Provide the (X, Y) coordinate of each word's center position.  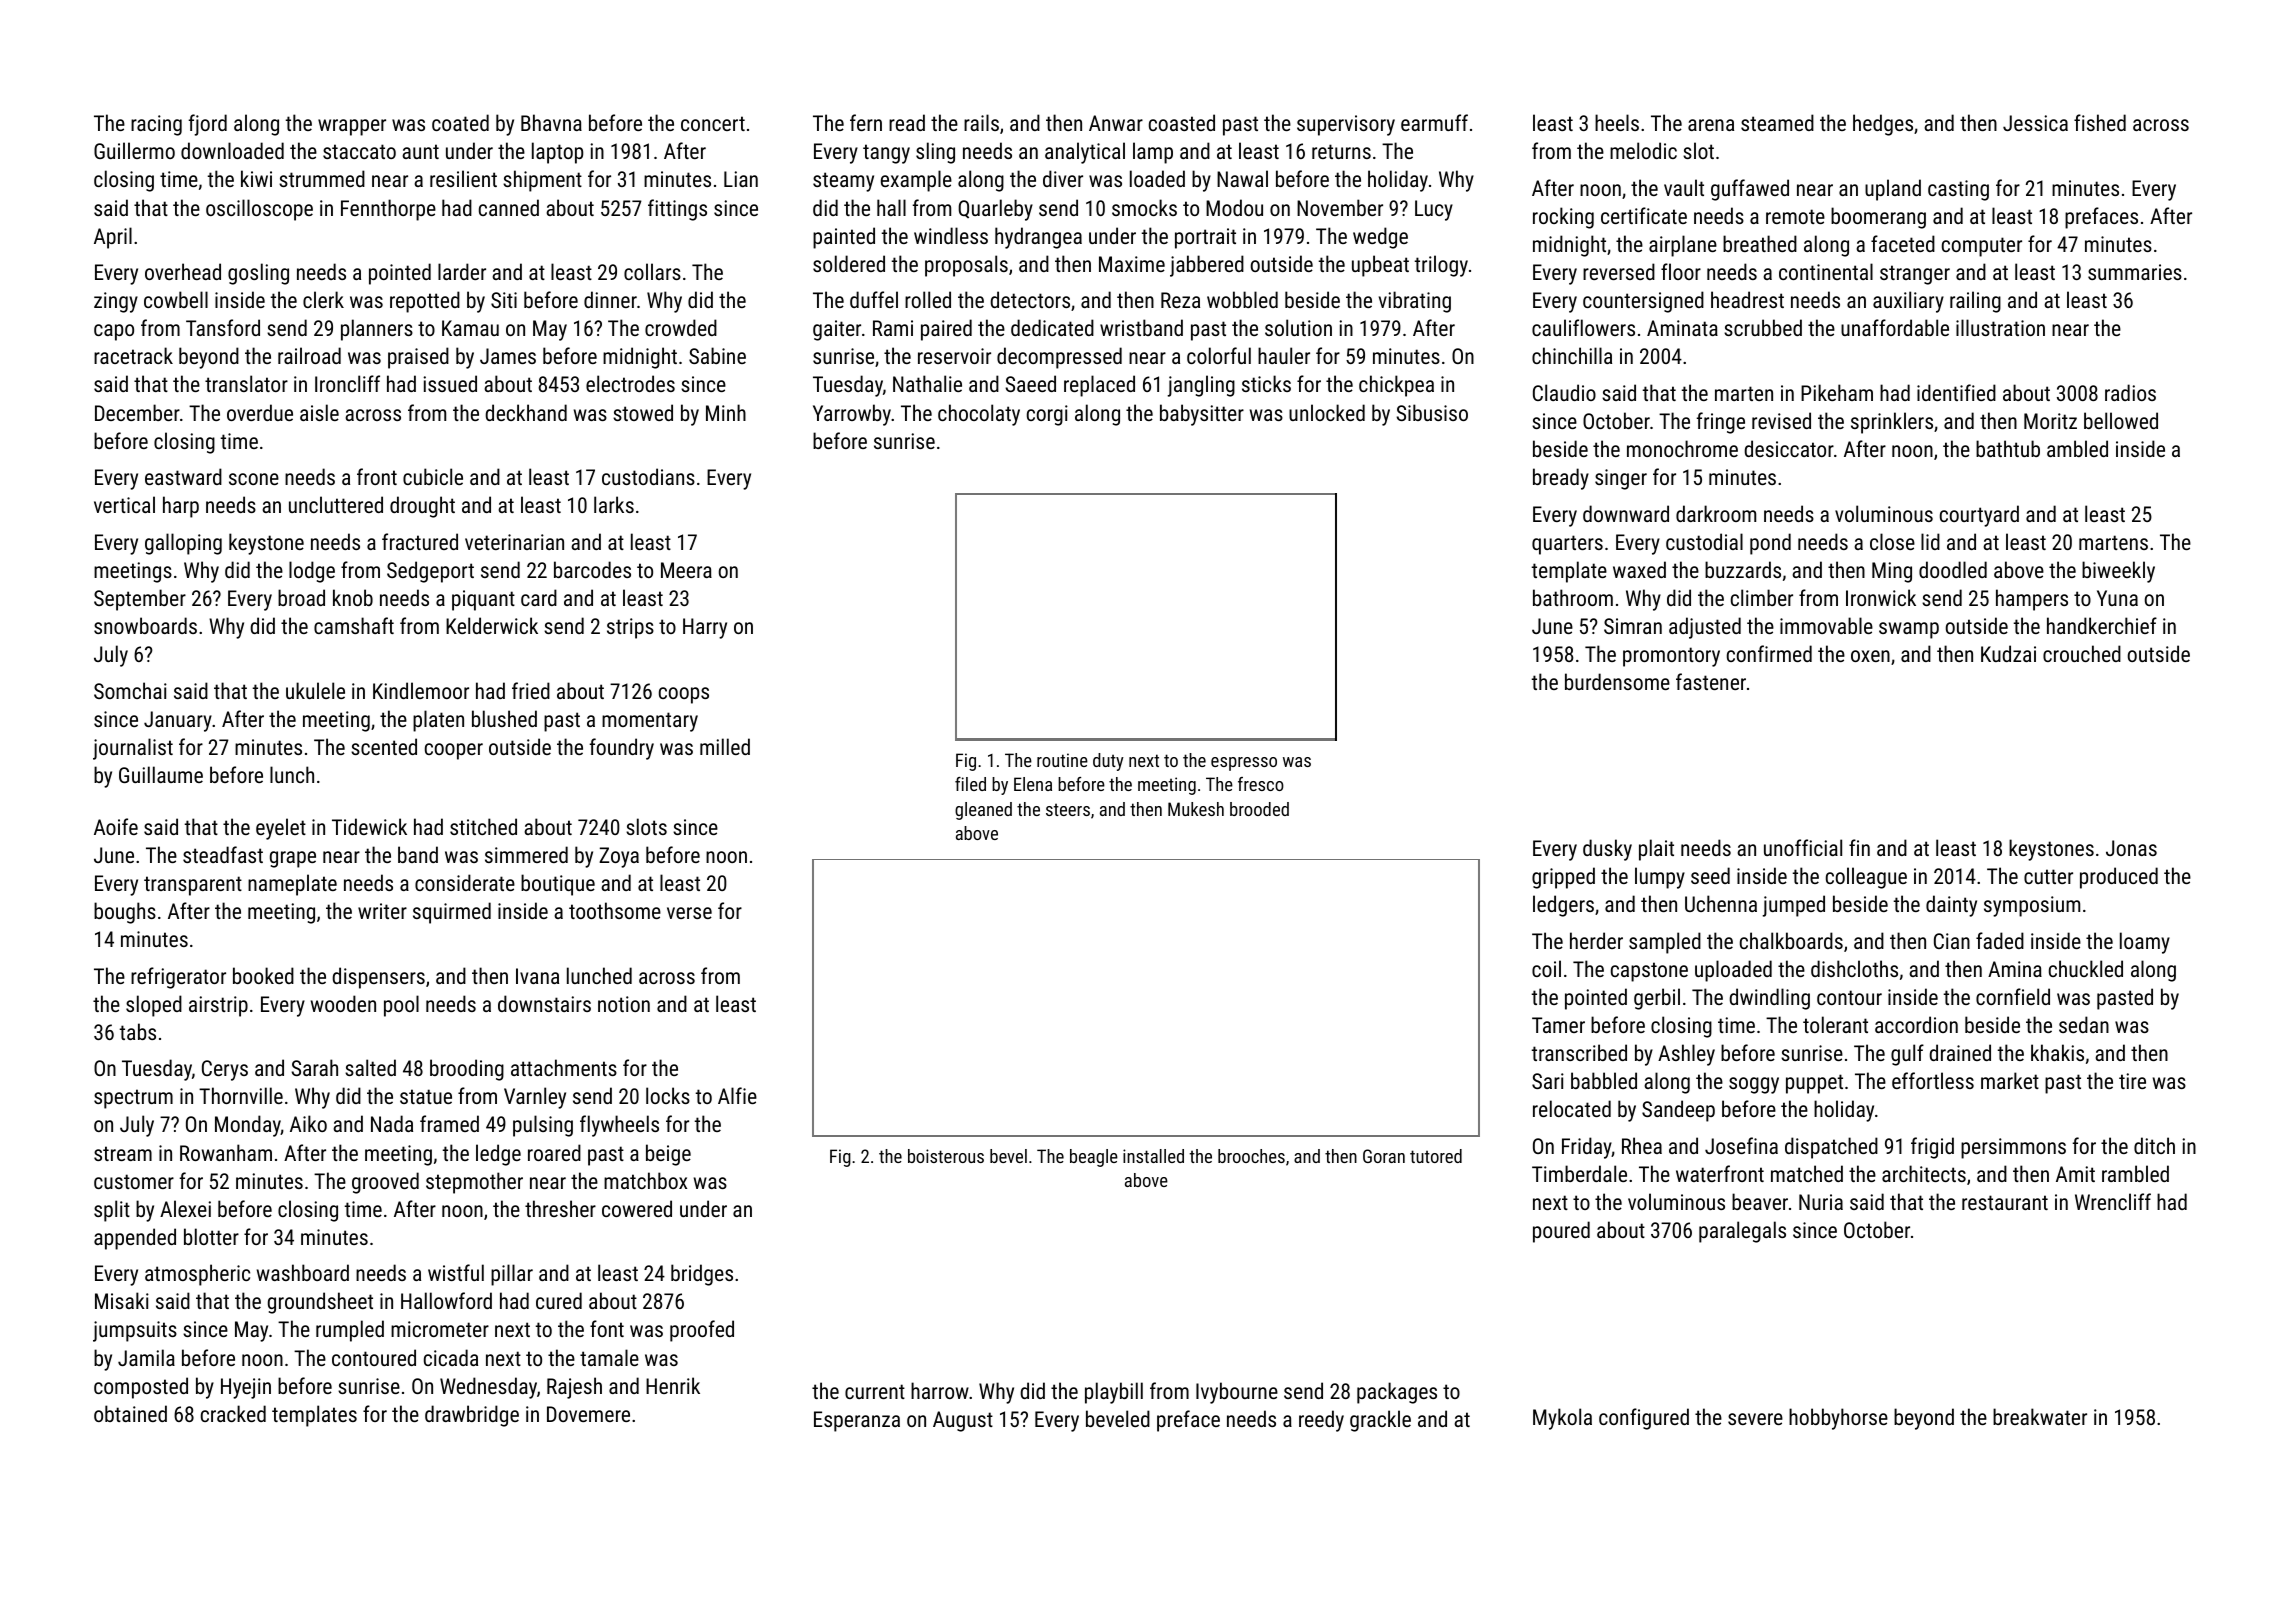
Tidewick (369, 826)
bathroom (1573, 597)
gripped (1563, 878)
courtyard (1979, 516)
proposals (966, 266)
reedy (1321, 1421)
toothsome (615, 910)
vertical (124, 504)
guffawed (1750, 190)
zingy (116, 302)
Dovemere (588, 1414)
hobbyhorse (1838, 1419)
